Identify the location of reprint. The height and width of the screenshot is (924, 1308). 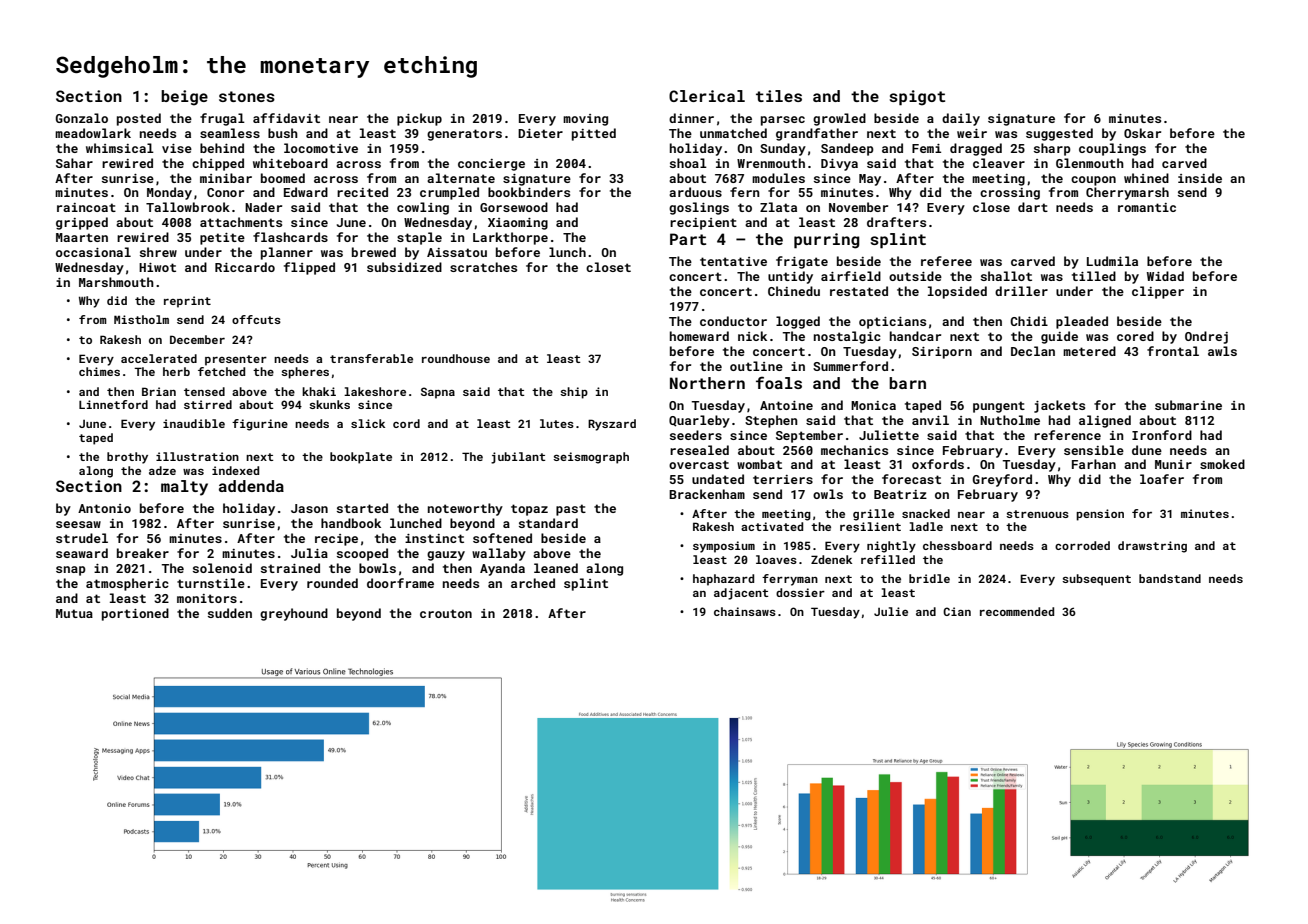
(187, 302).
